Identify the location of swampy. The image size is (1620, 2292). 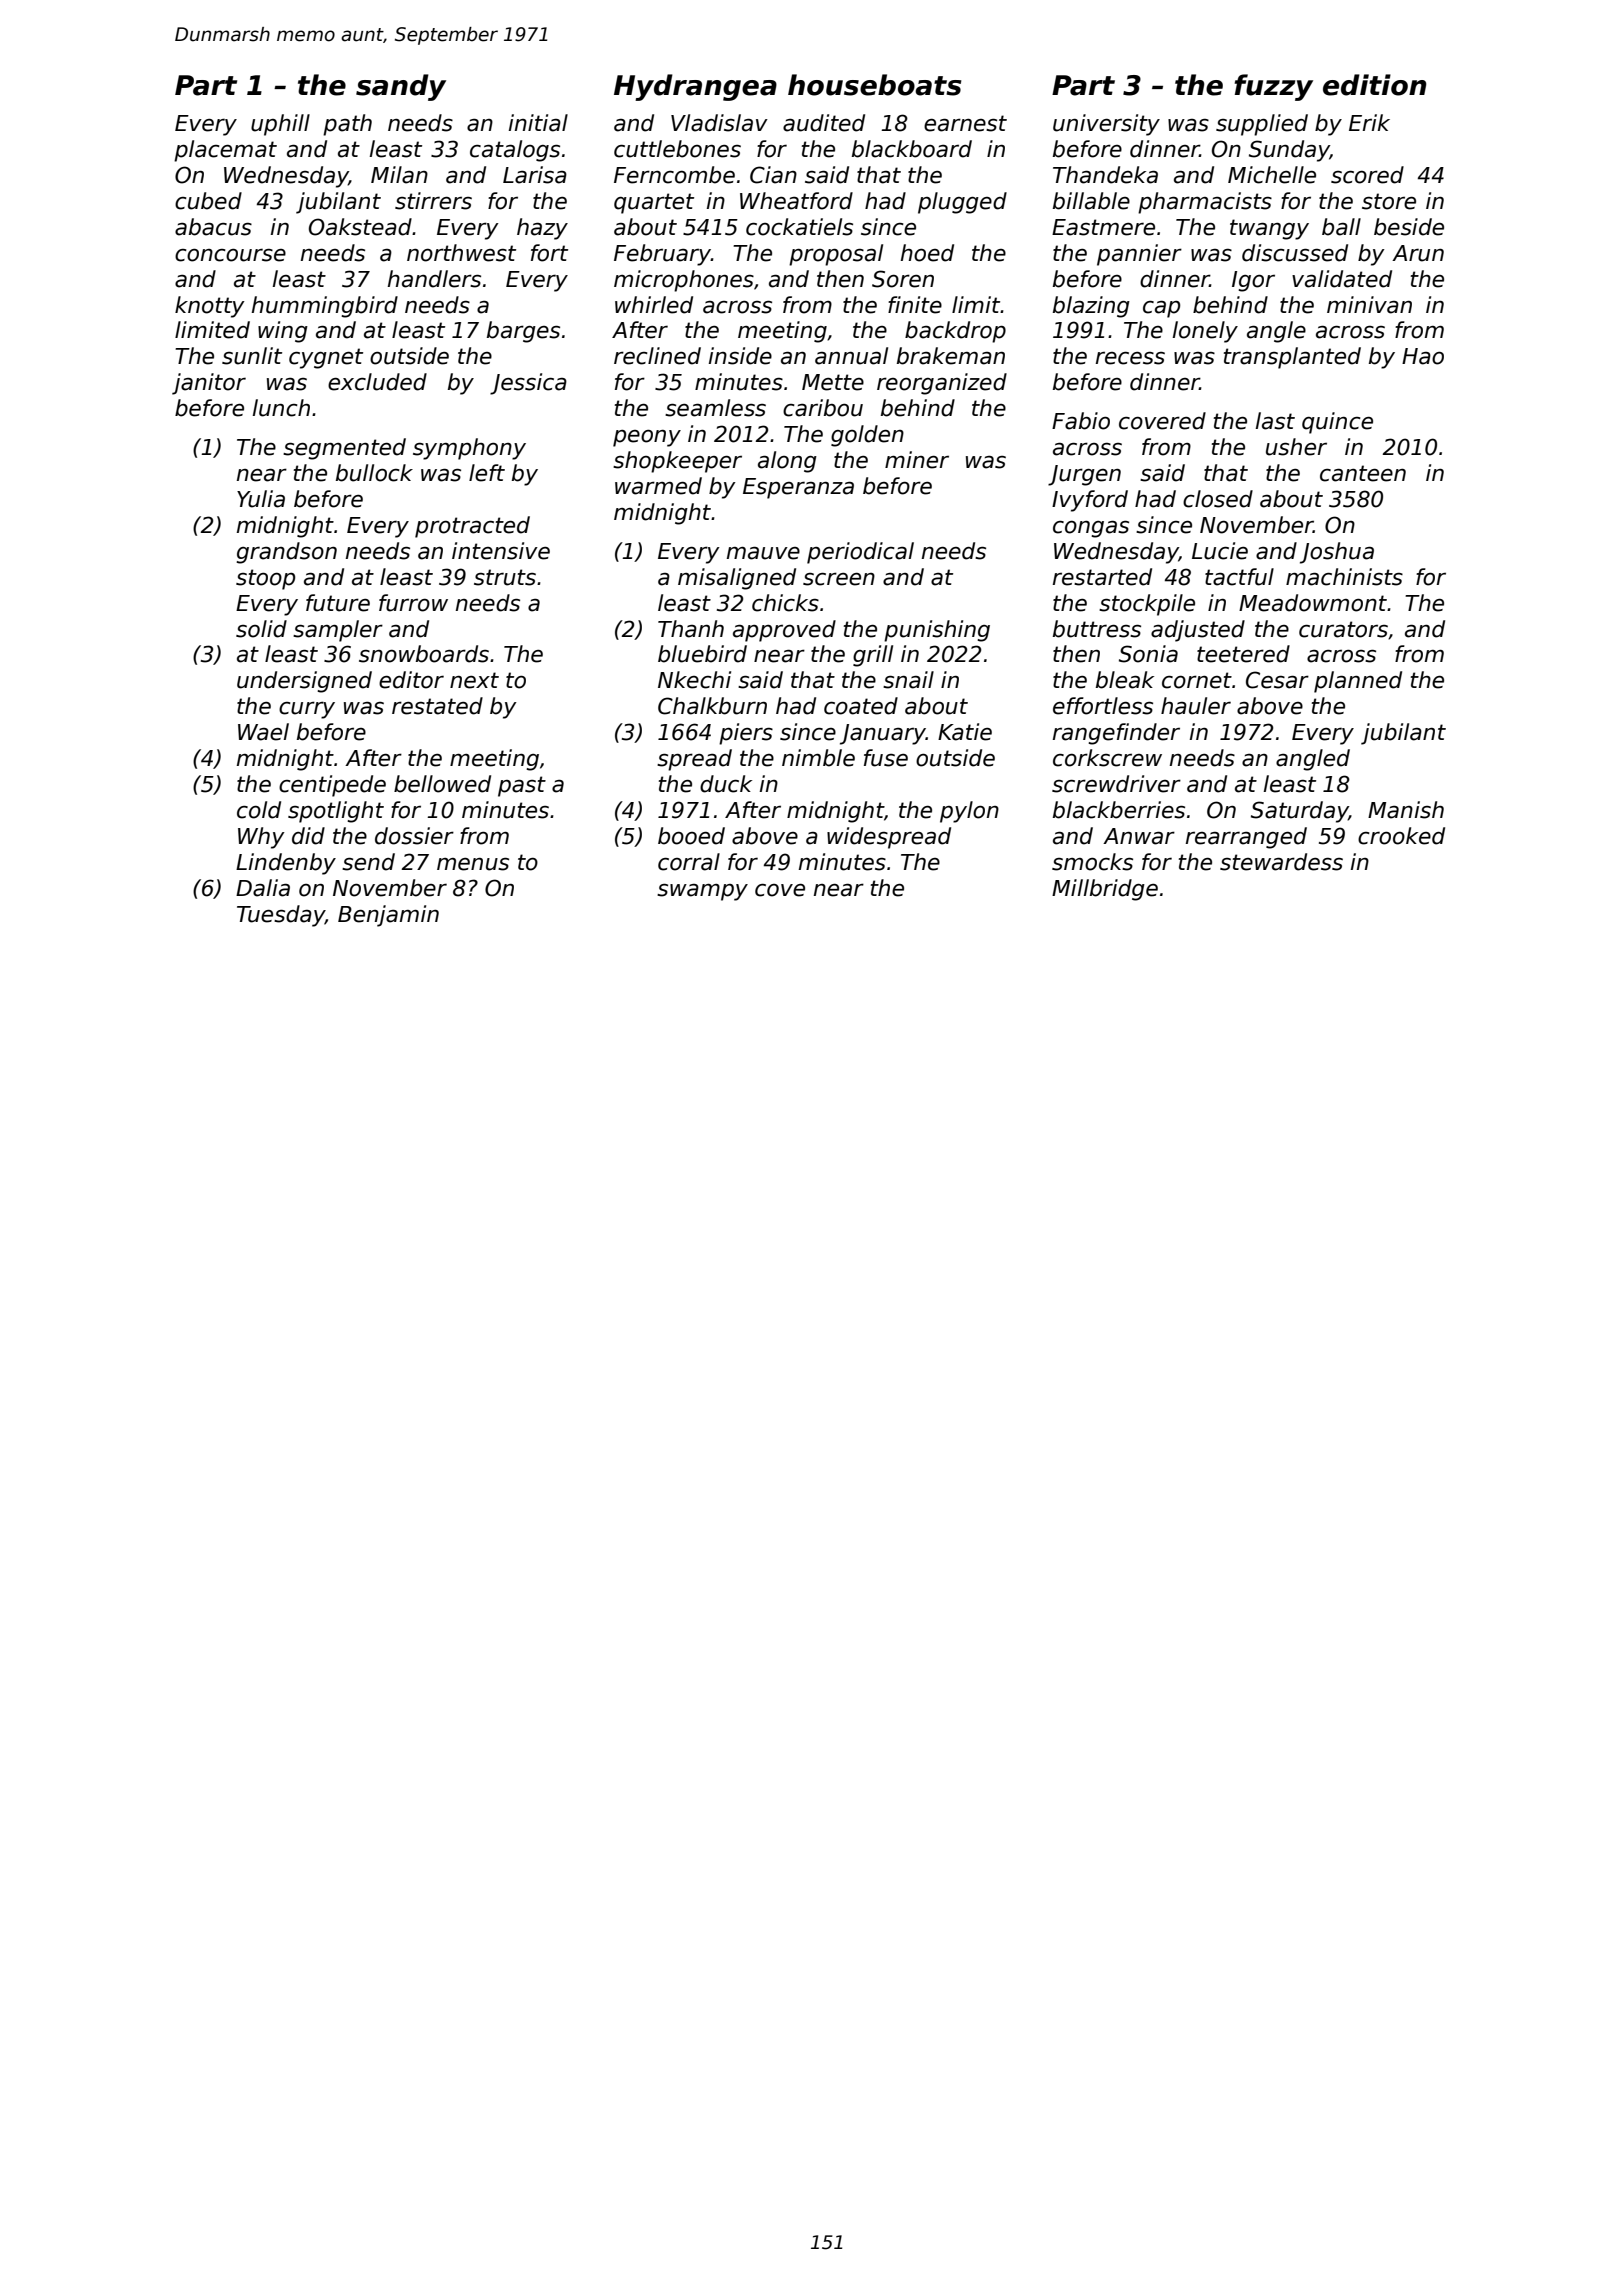
(702, 892).
